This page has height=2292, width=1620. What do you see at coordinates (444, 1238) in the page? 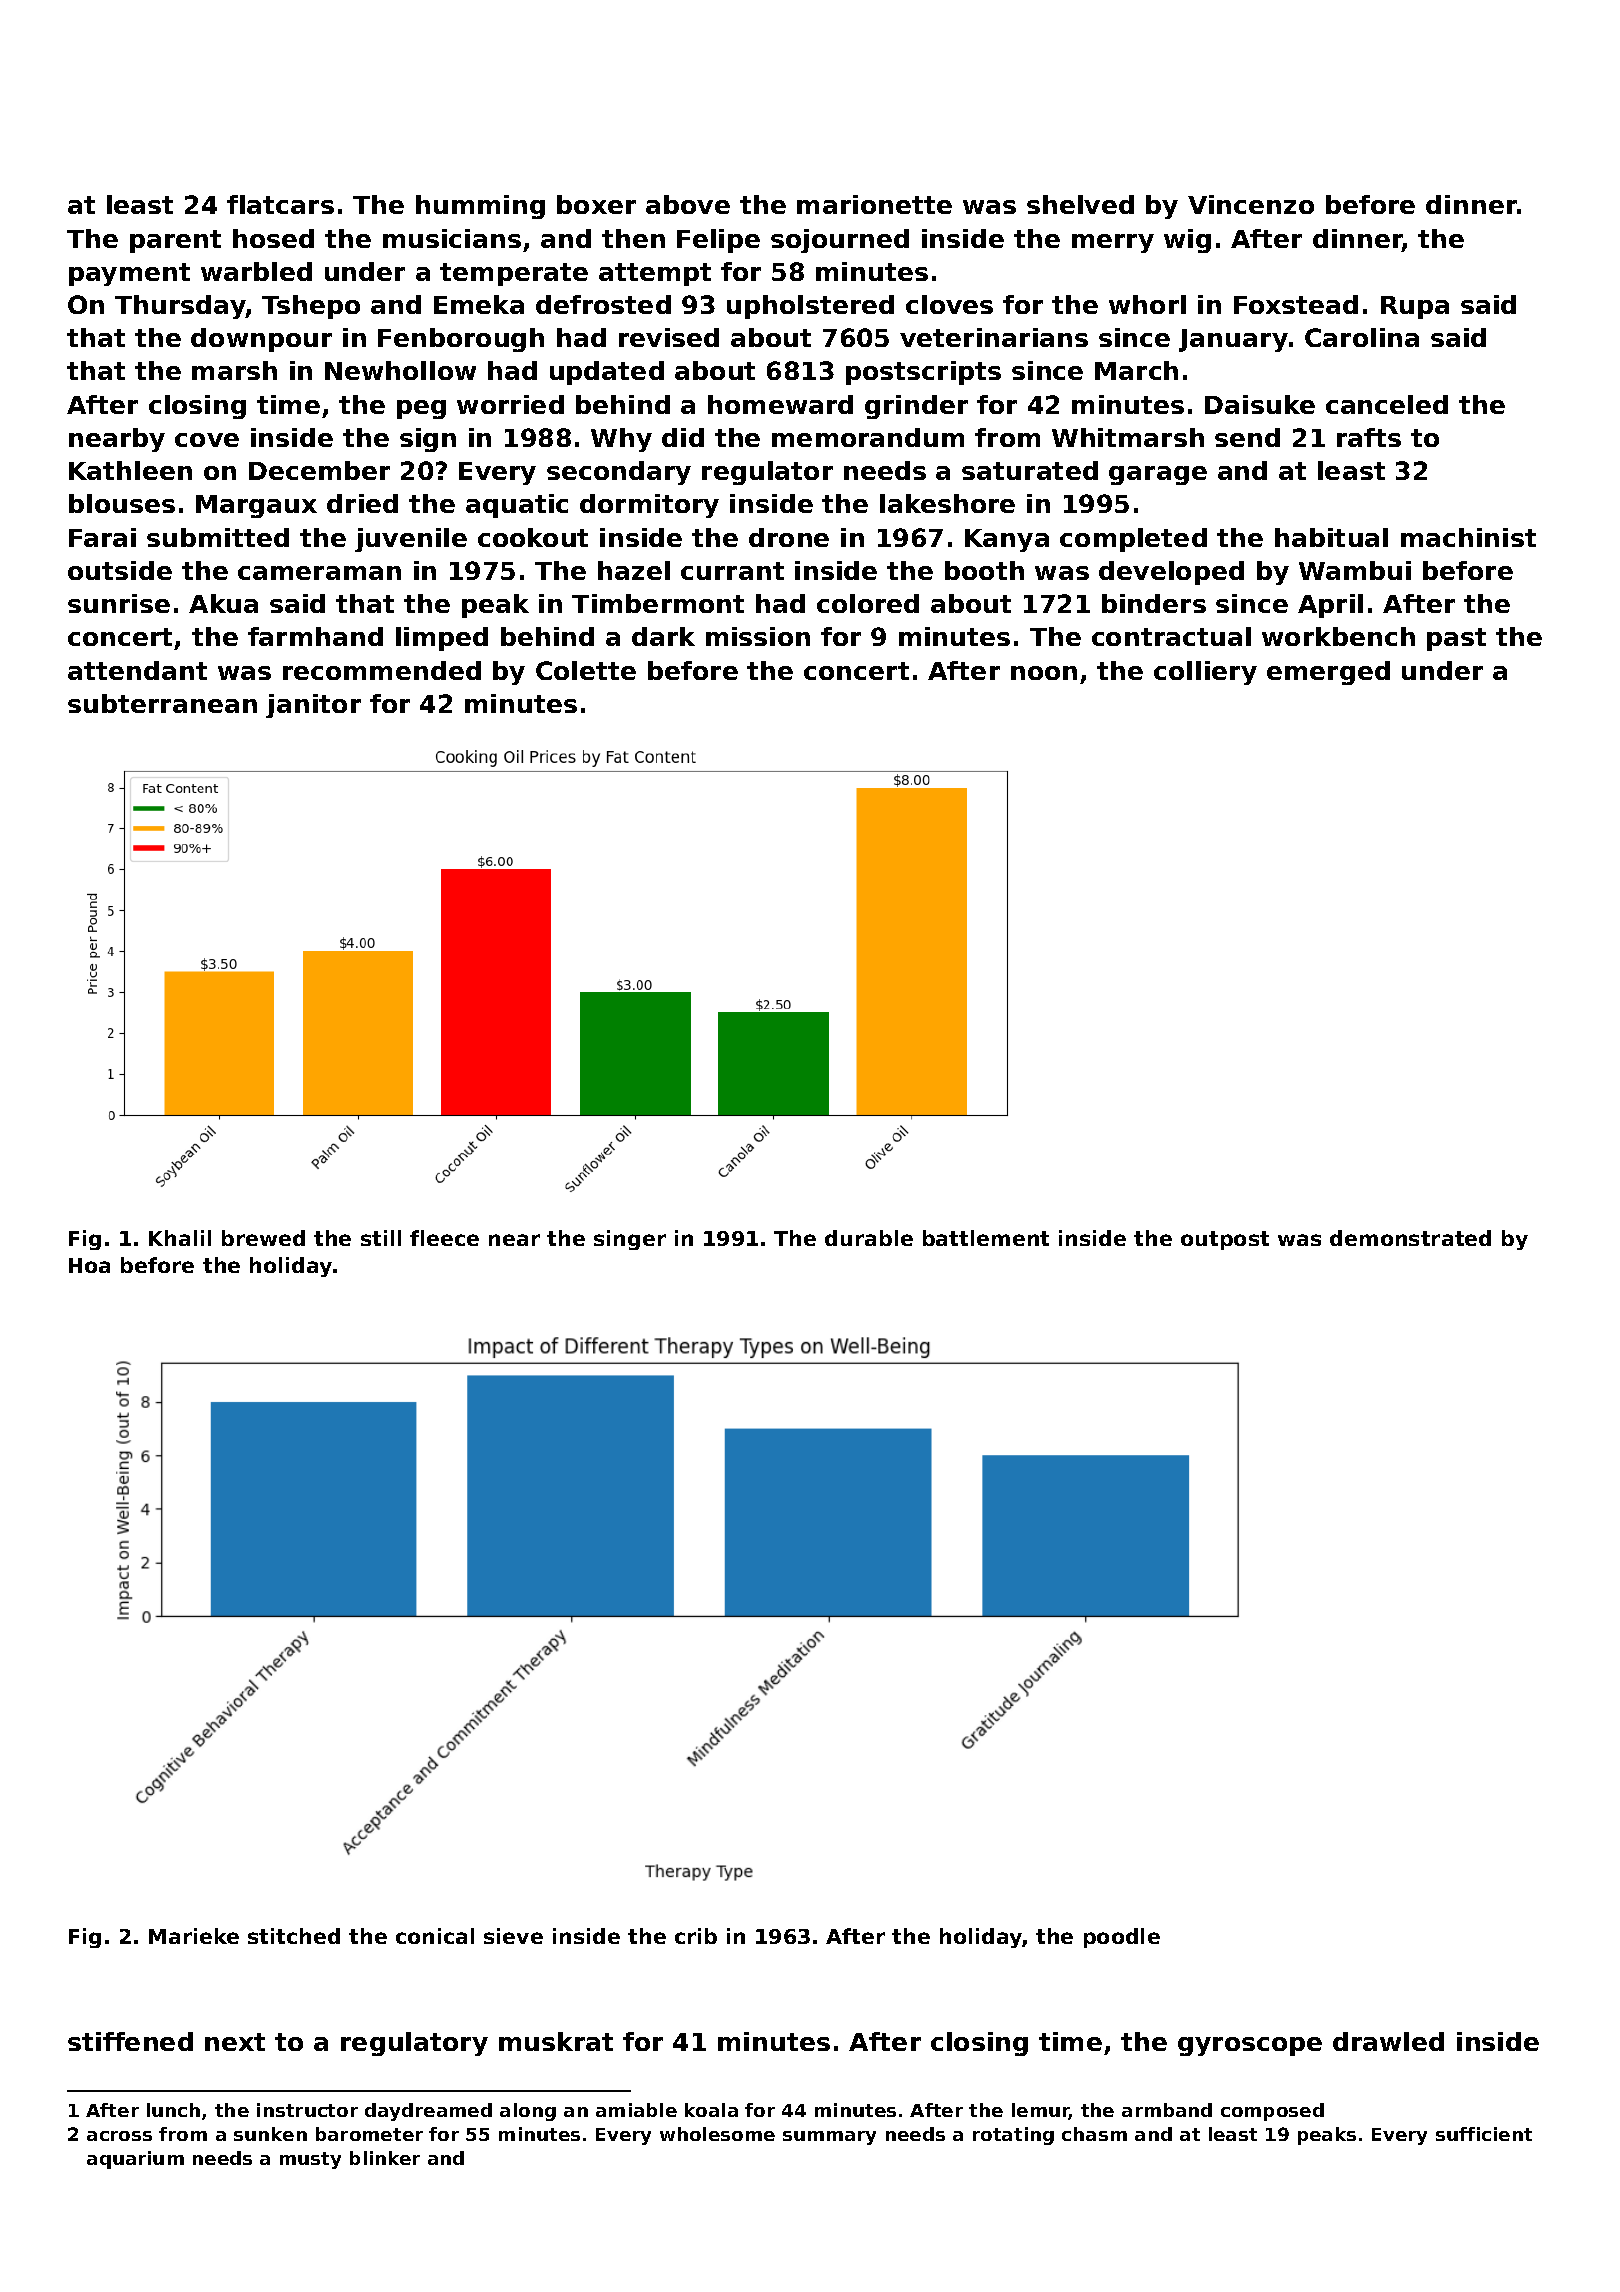
I see `fleece` at bounding box center [444, 1238].
